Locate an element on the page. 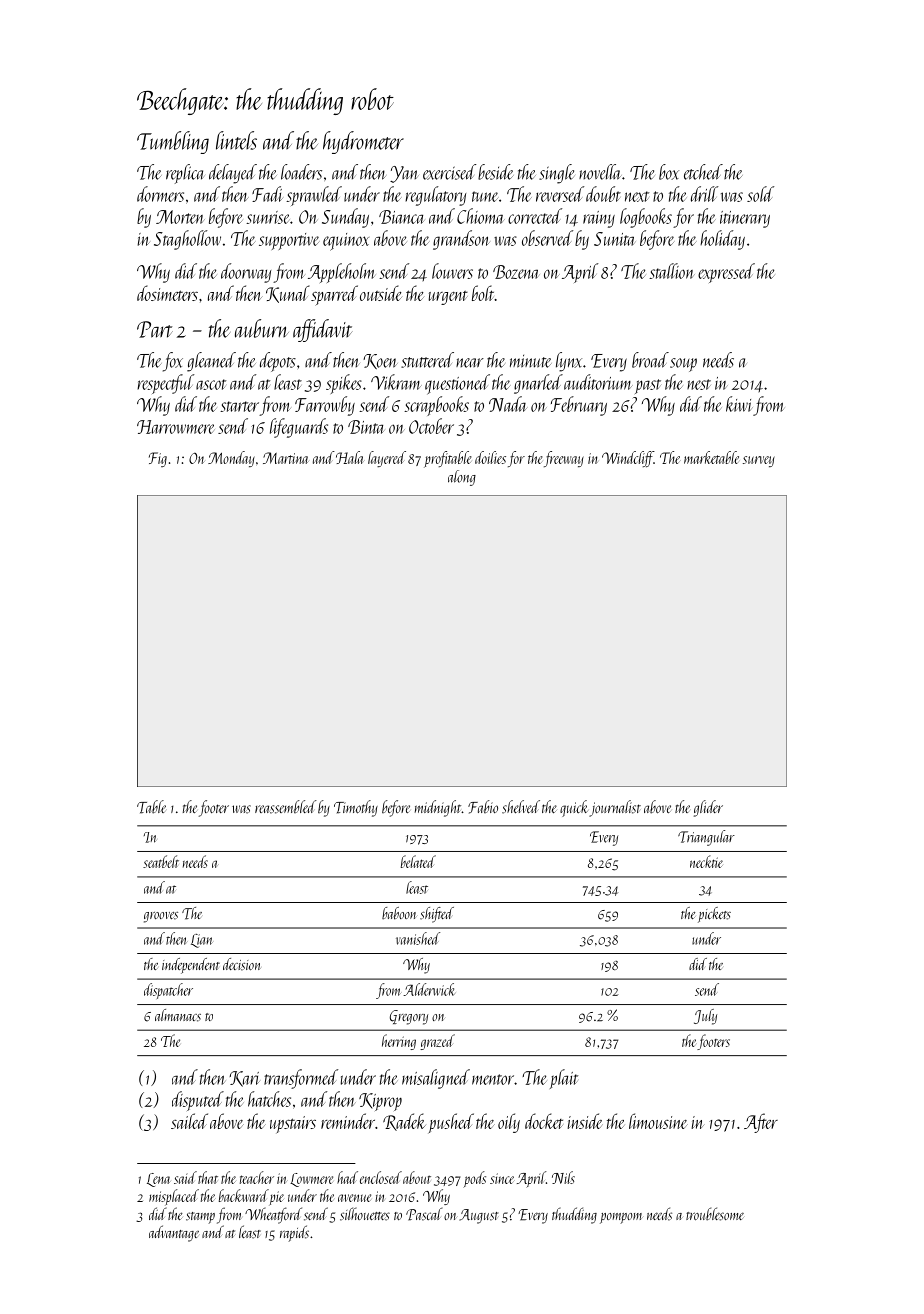 The width and height of the page is (924, 1314). Staghollow is located at coordinates (187, 240).
